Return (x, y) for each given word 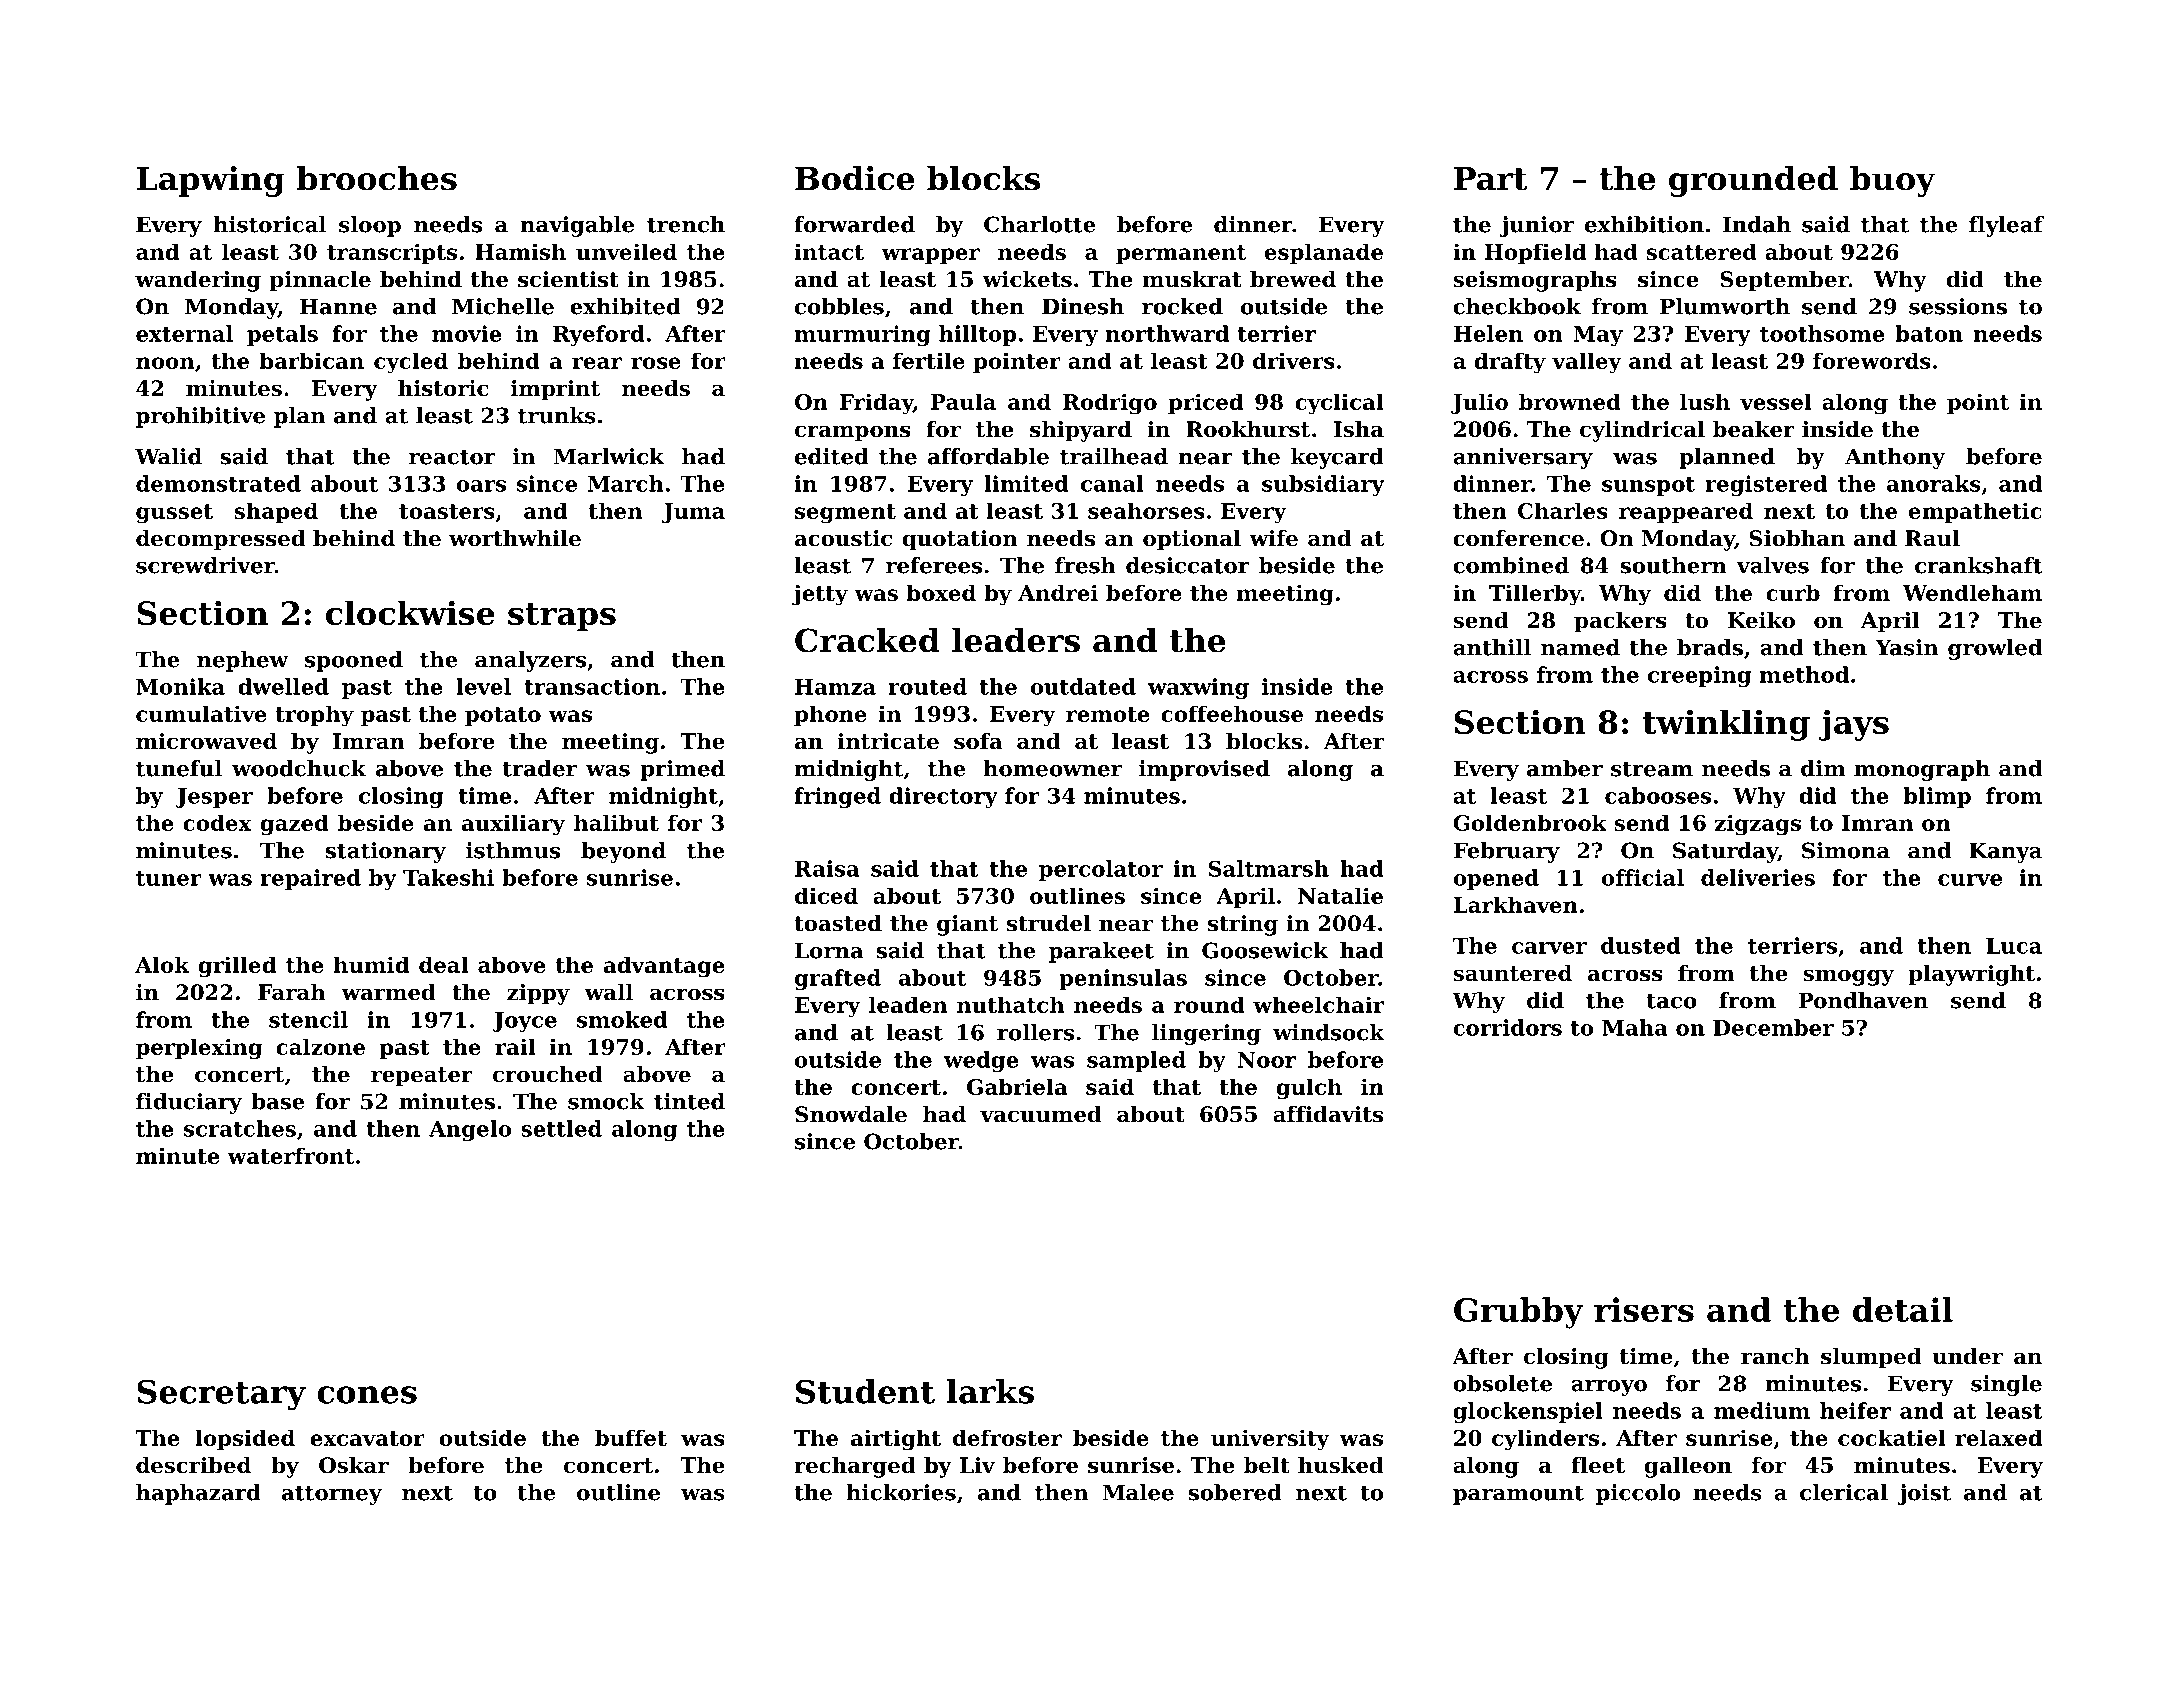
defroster (1007, 1437)
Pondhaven (1863, 1000)
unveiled (626, 251)
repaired (310, 879)
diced (826, 895)
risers (1644, 1309)
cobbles (839, 306)
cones (367, 1395)
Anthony (1895, 458)
